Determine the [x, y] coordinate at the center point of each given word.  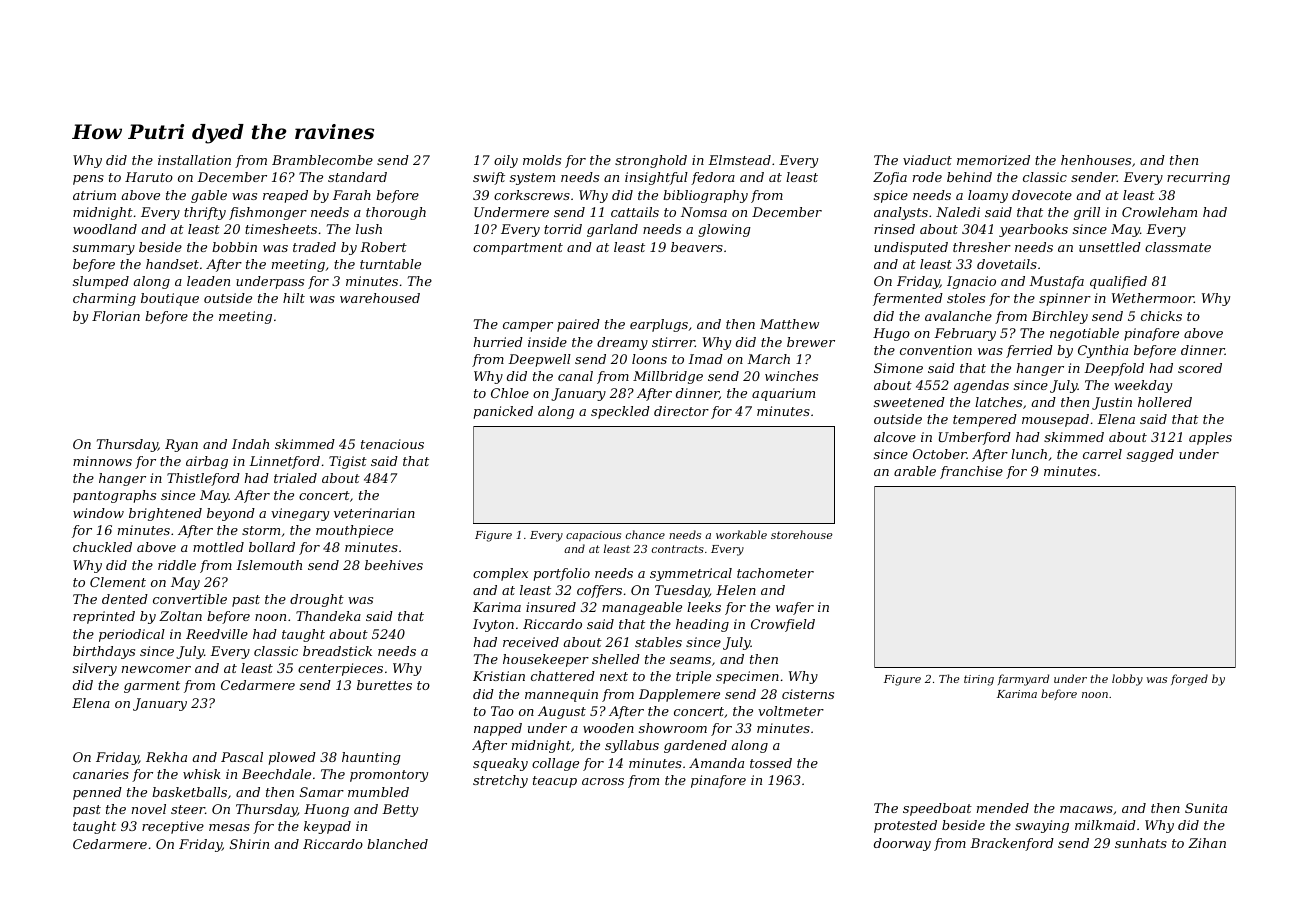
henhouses [1096, 160]
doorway [902, 844]
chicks [1161, 316]
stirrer [673, 342]
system [532, 179]
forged [1189, 680]
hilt [294, 298]
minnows [102, 461]
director [681, 411]
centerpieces [340, 669]
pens [88, 180]
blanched [397, 844]
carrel [1102, 454]
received [531, 642]
